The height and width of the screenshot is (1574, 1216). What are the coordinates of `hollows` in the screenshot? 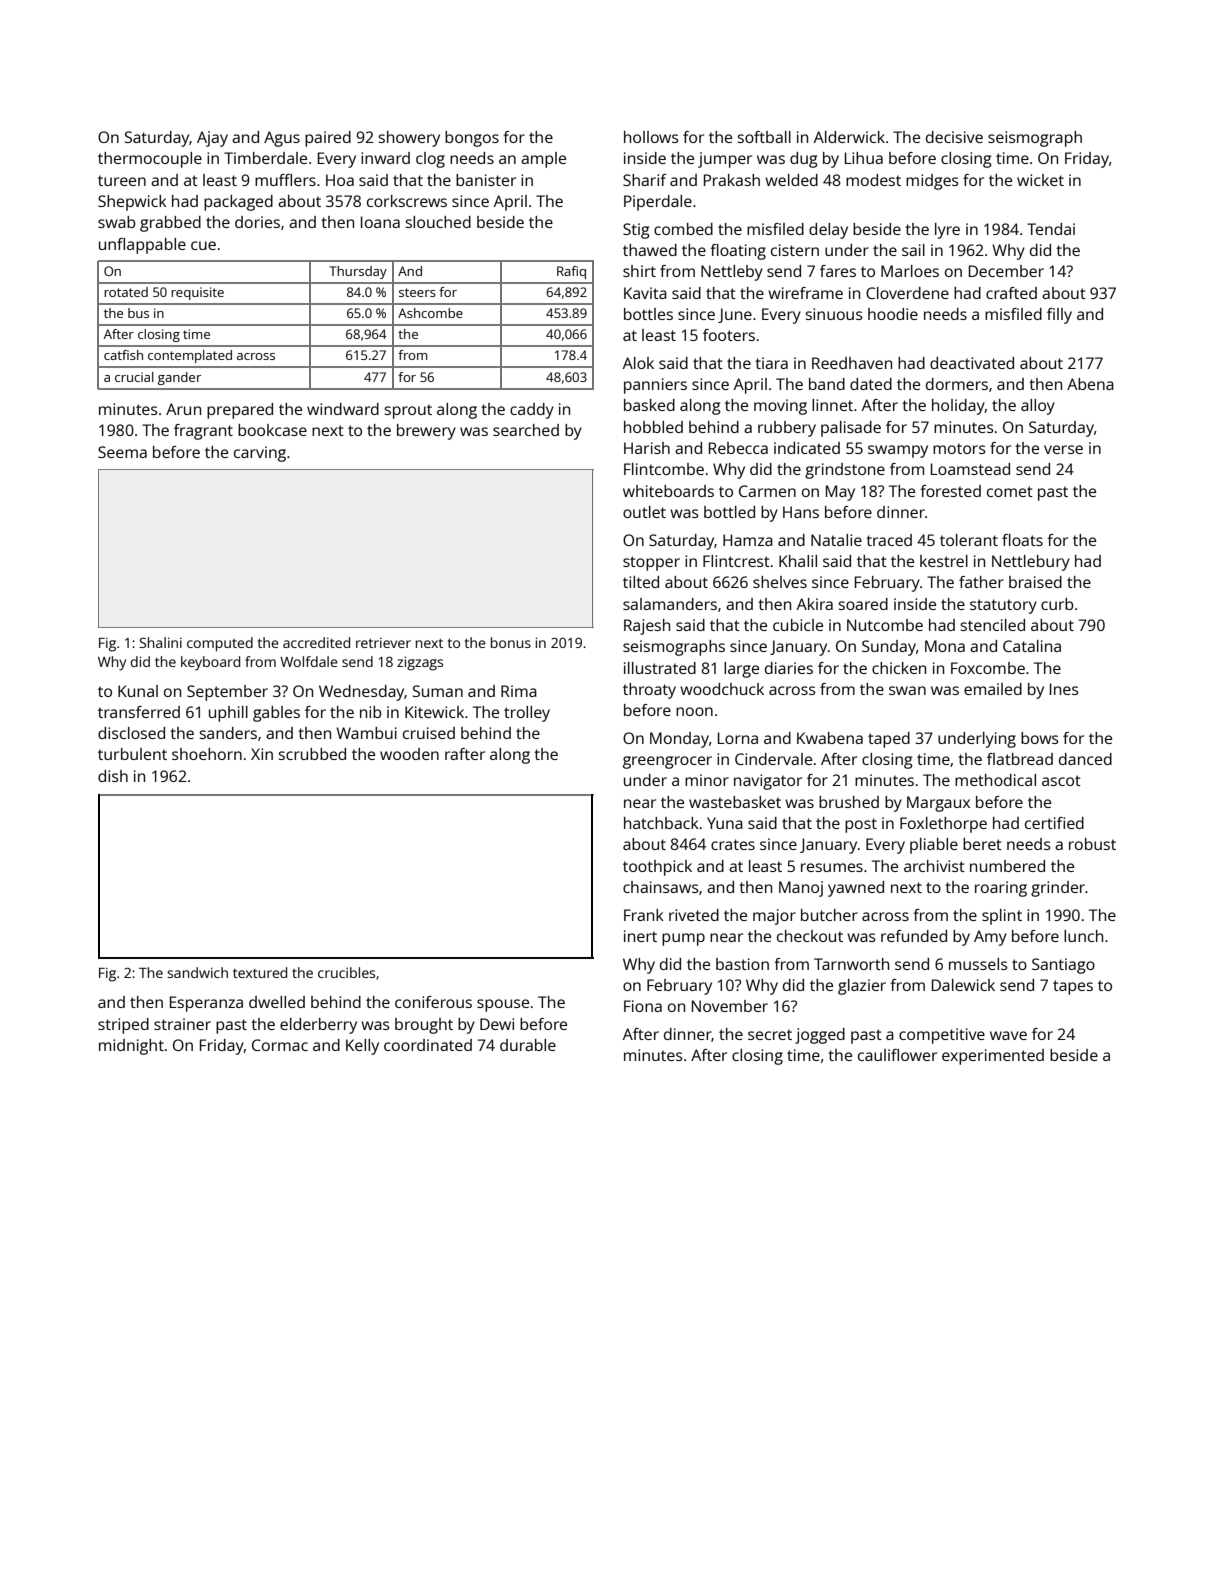 It's located at (651, 137).
